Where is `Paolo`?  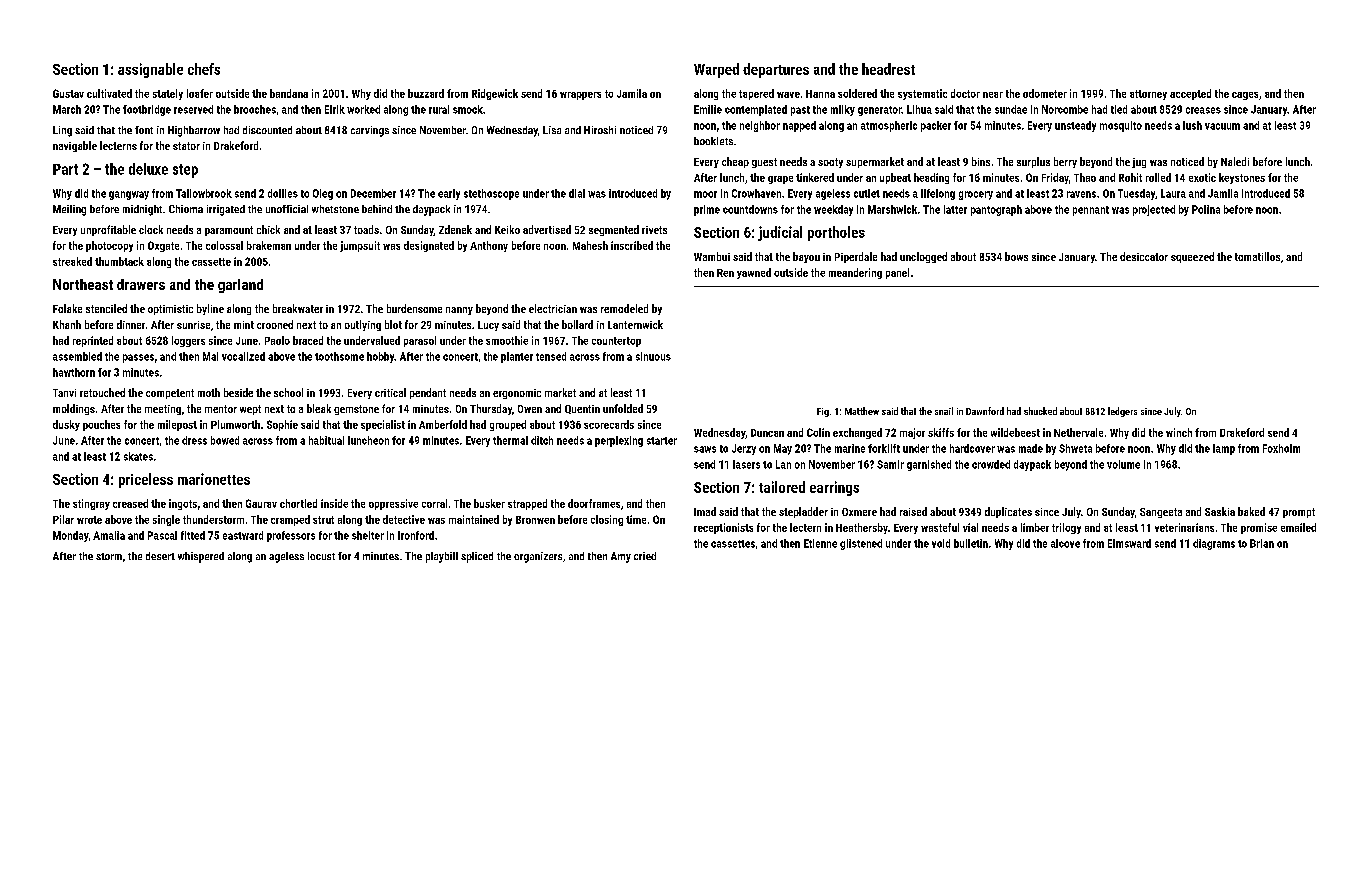
Paolo is located at coordinates (277, 340).
